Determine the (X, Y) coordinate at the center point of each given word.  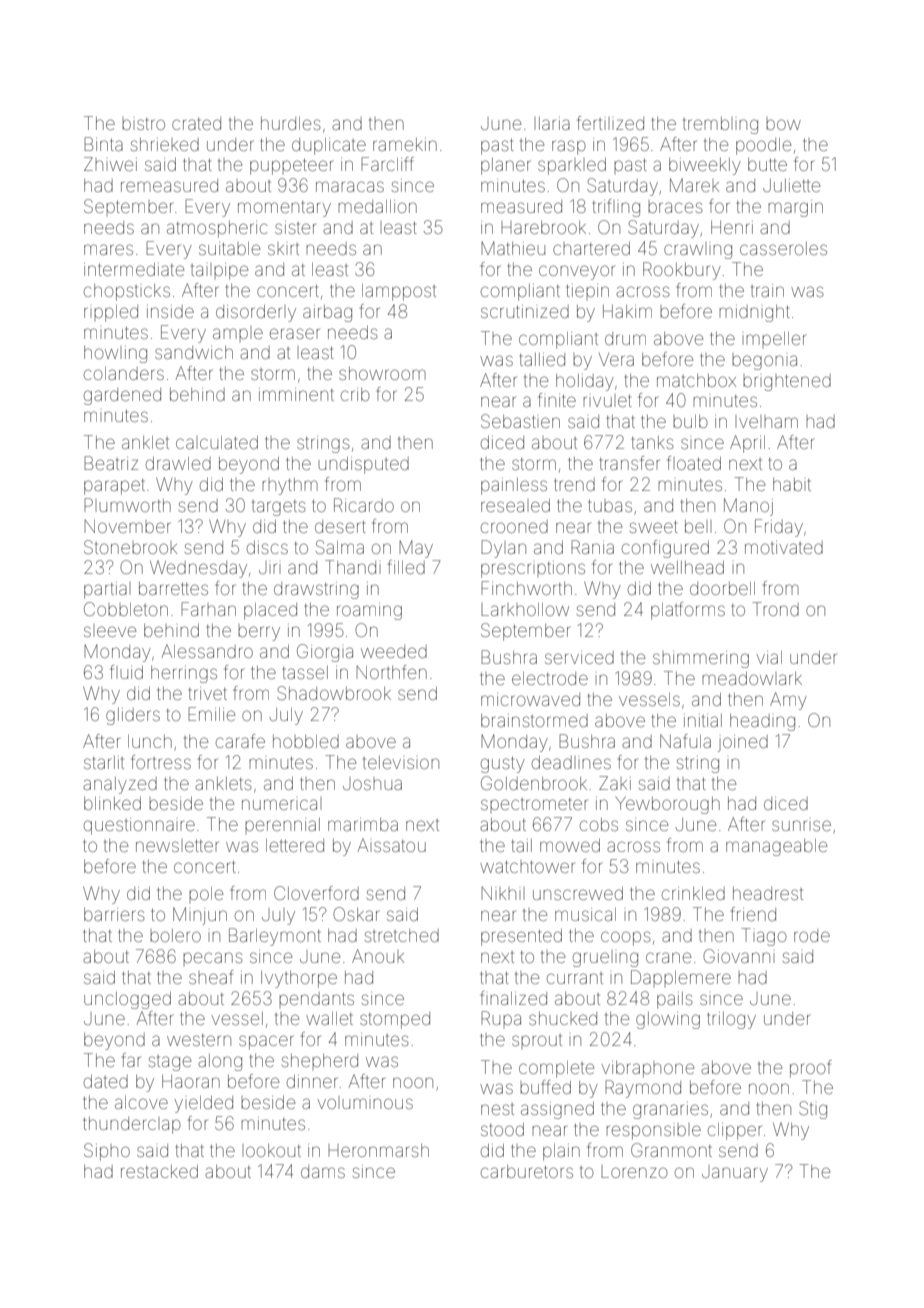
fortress (161, 762)
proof (811, 1069)
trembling (720, 125)
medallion (377, 206)
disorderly (256, 313)
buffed (545, 1087)
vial (769, 657)
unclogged (127, 1000)
